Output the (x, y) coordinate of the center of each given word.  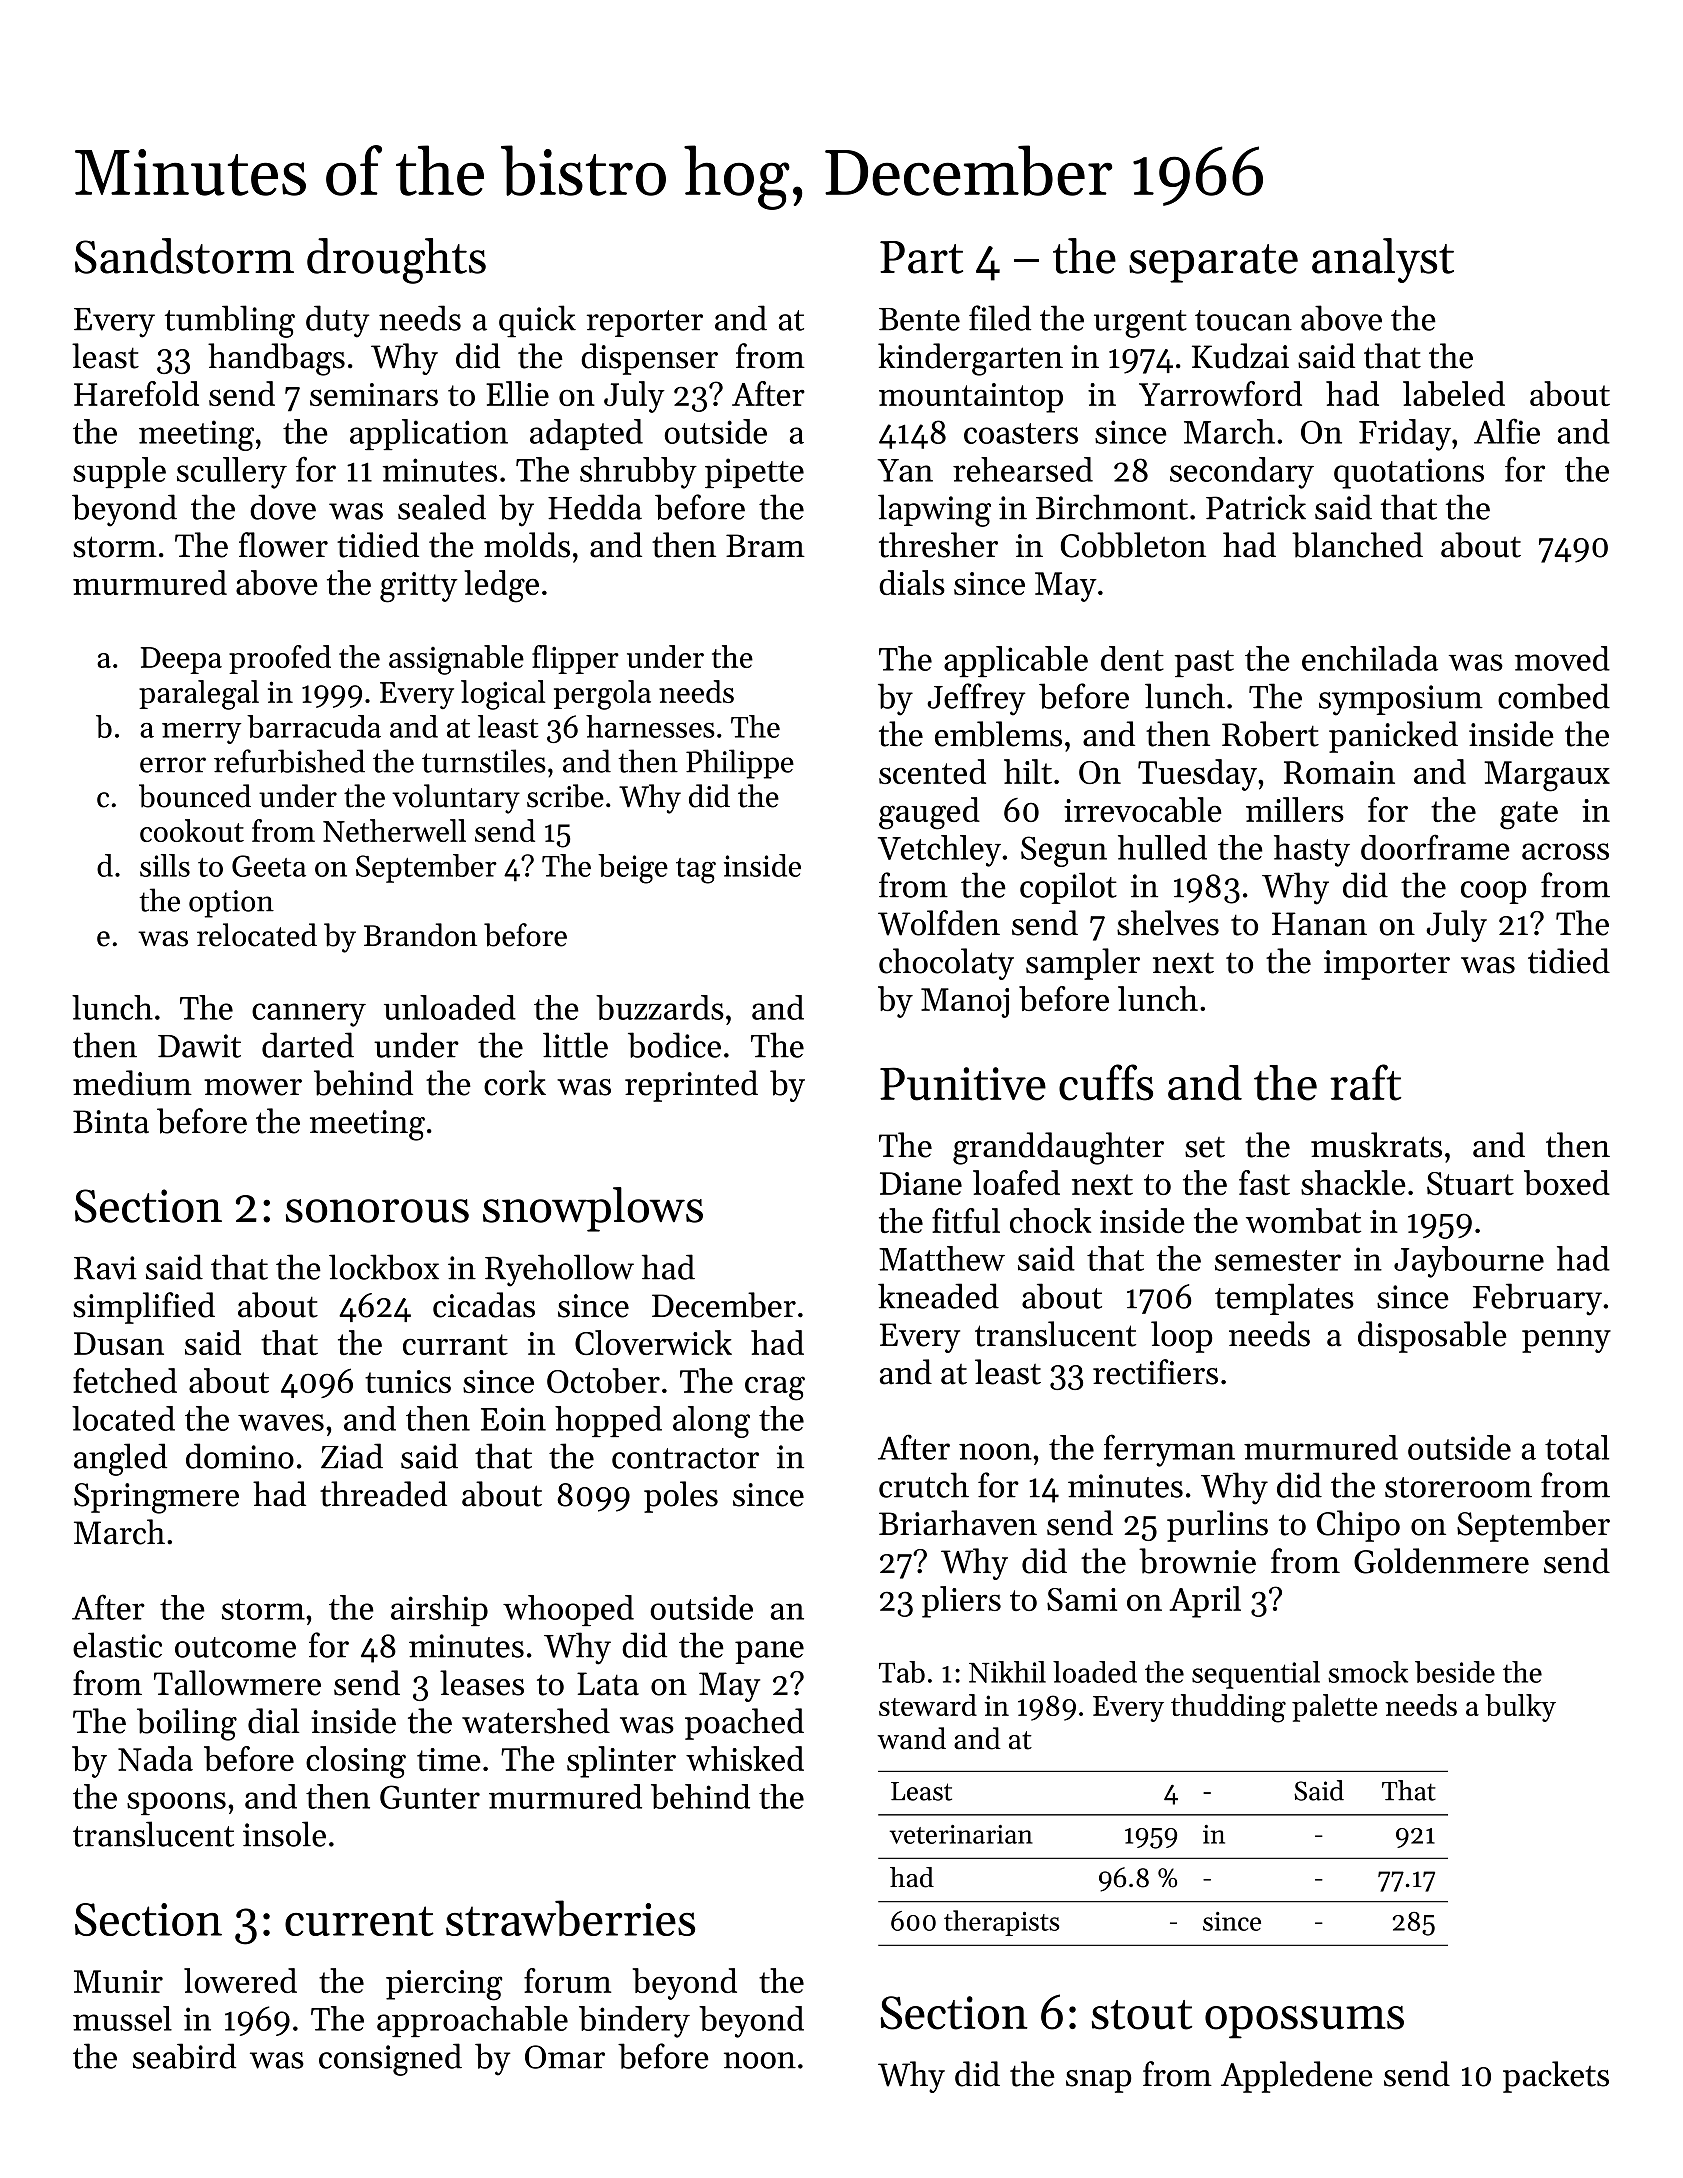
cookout (192, 830)
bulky (1520, 1708)
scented (932, 771)
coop (1493, 892)
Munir (118, 1981)
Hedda (595, 507)
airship (439, 1610)
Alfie (1507, 431)
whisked (745, 1758)
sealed (442, 507)
